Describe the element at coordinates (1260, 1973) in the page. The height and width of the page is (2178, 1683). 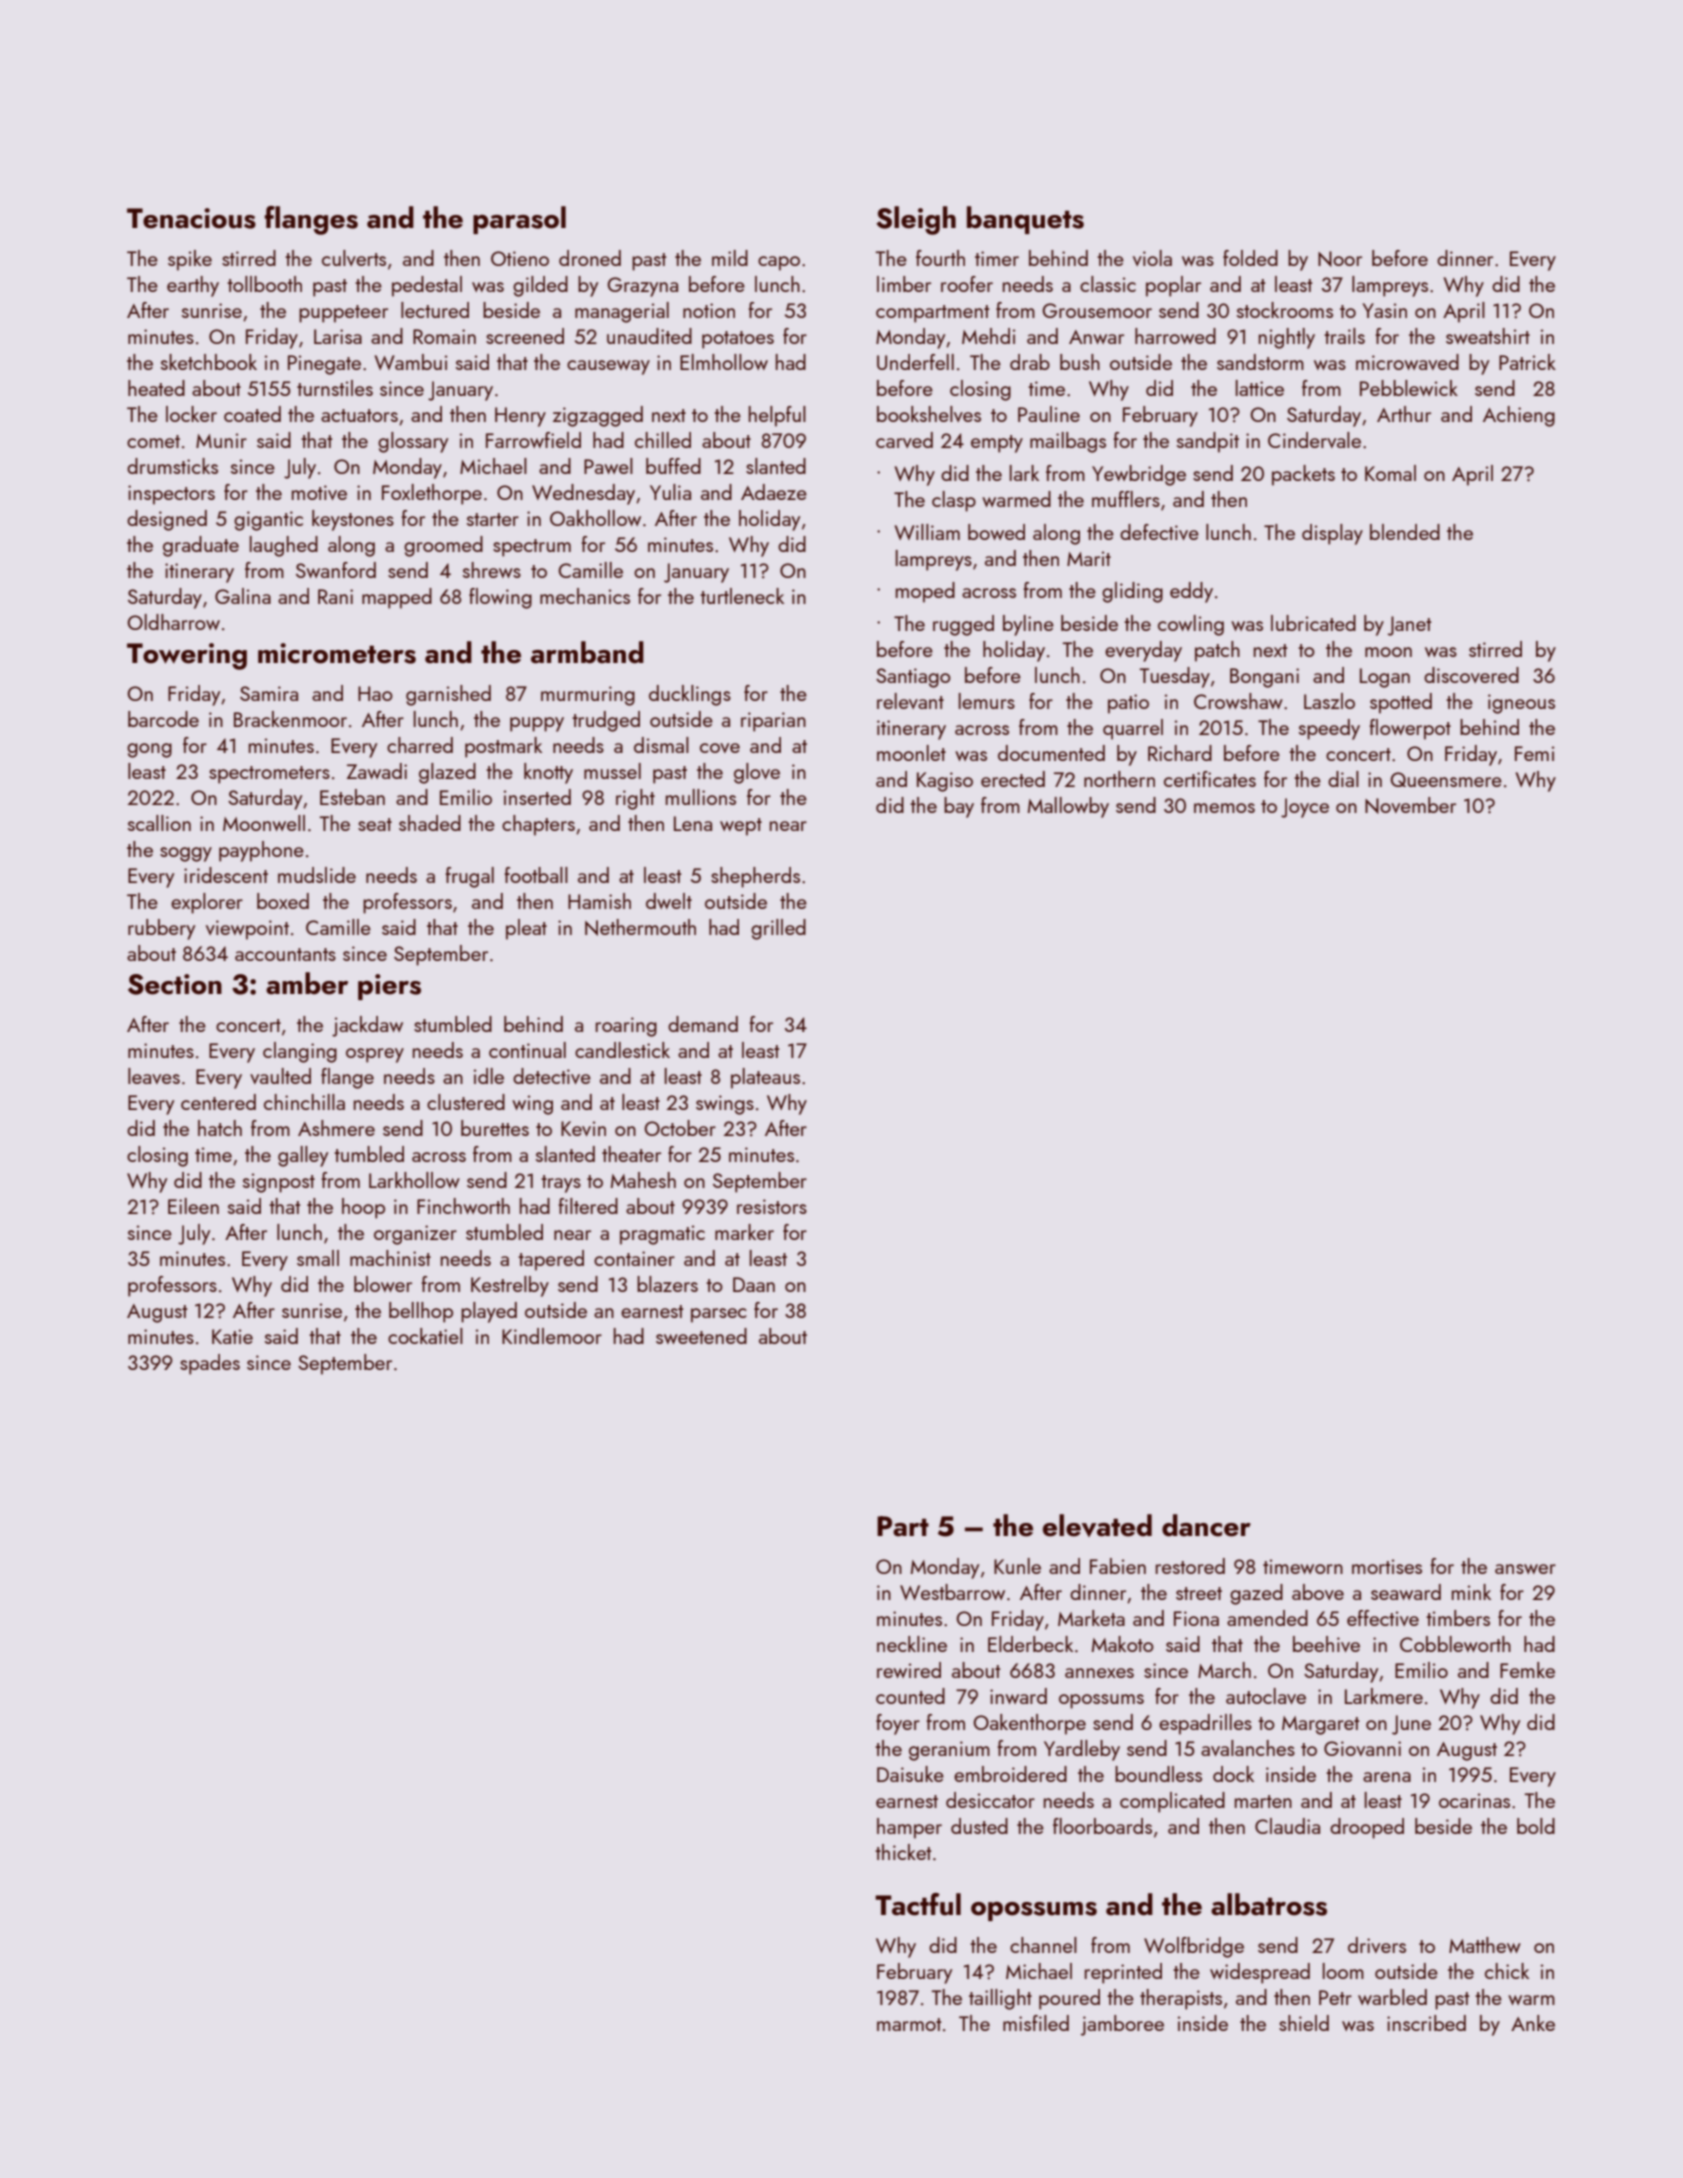
I see `widespread` at that location.
